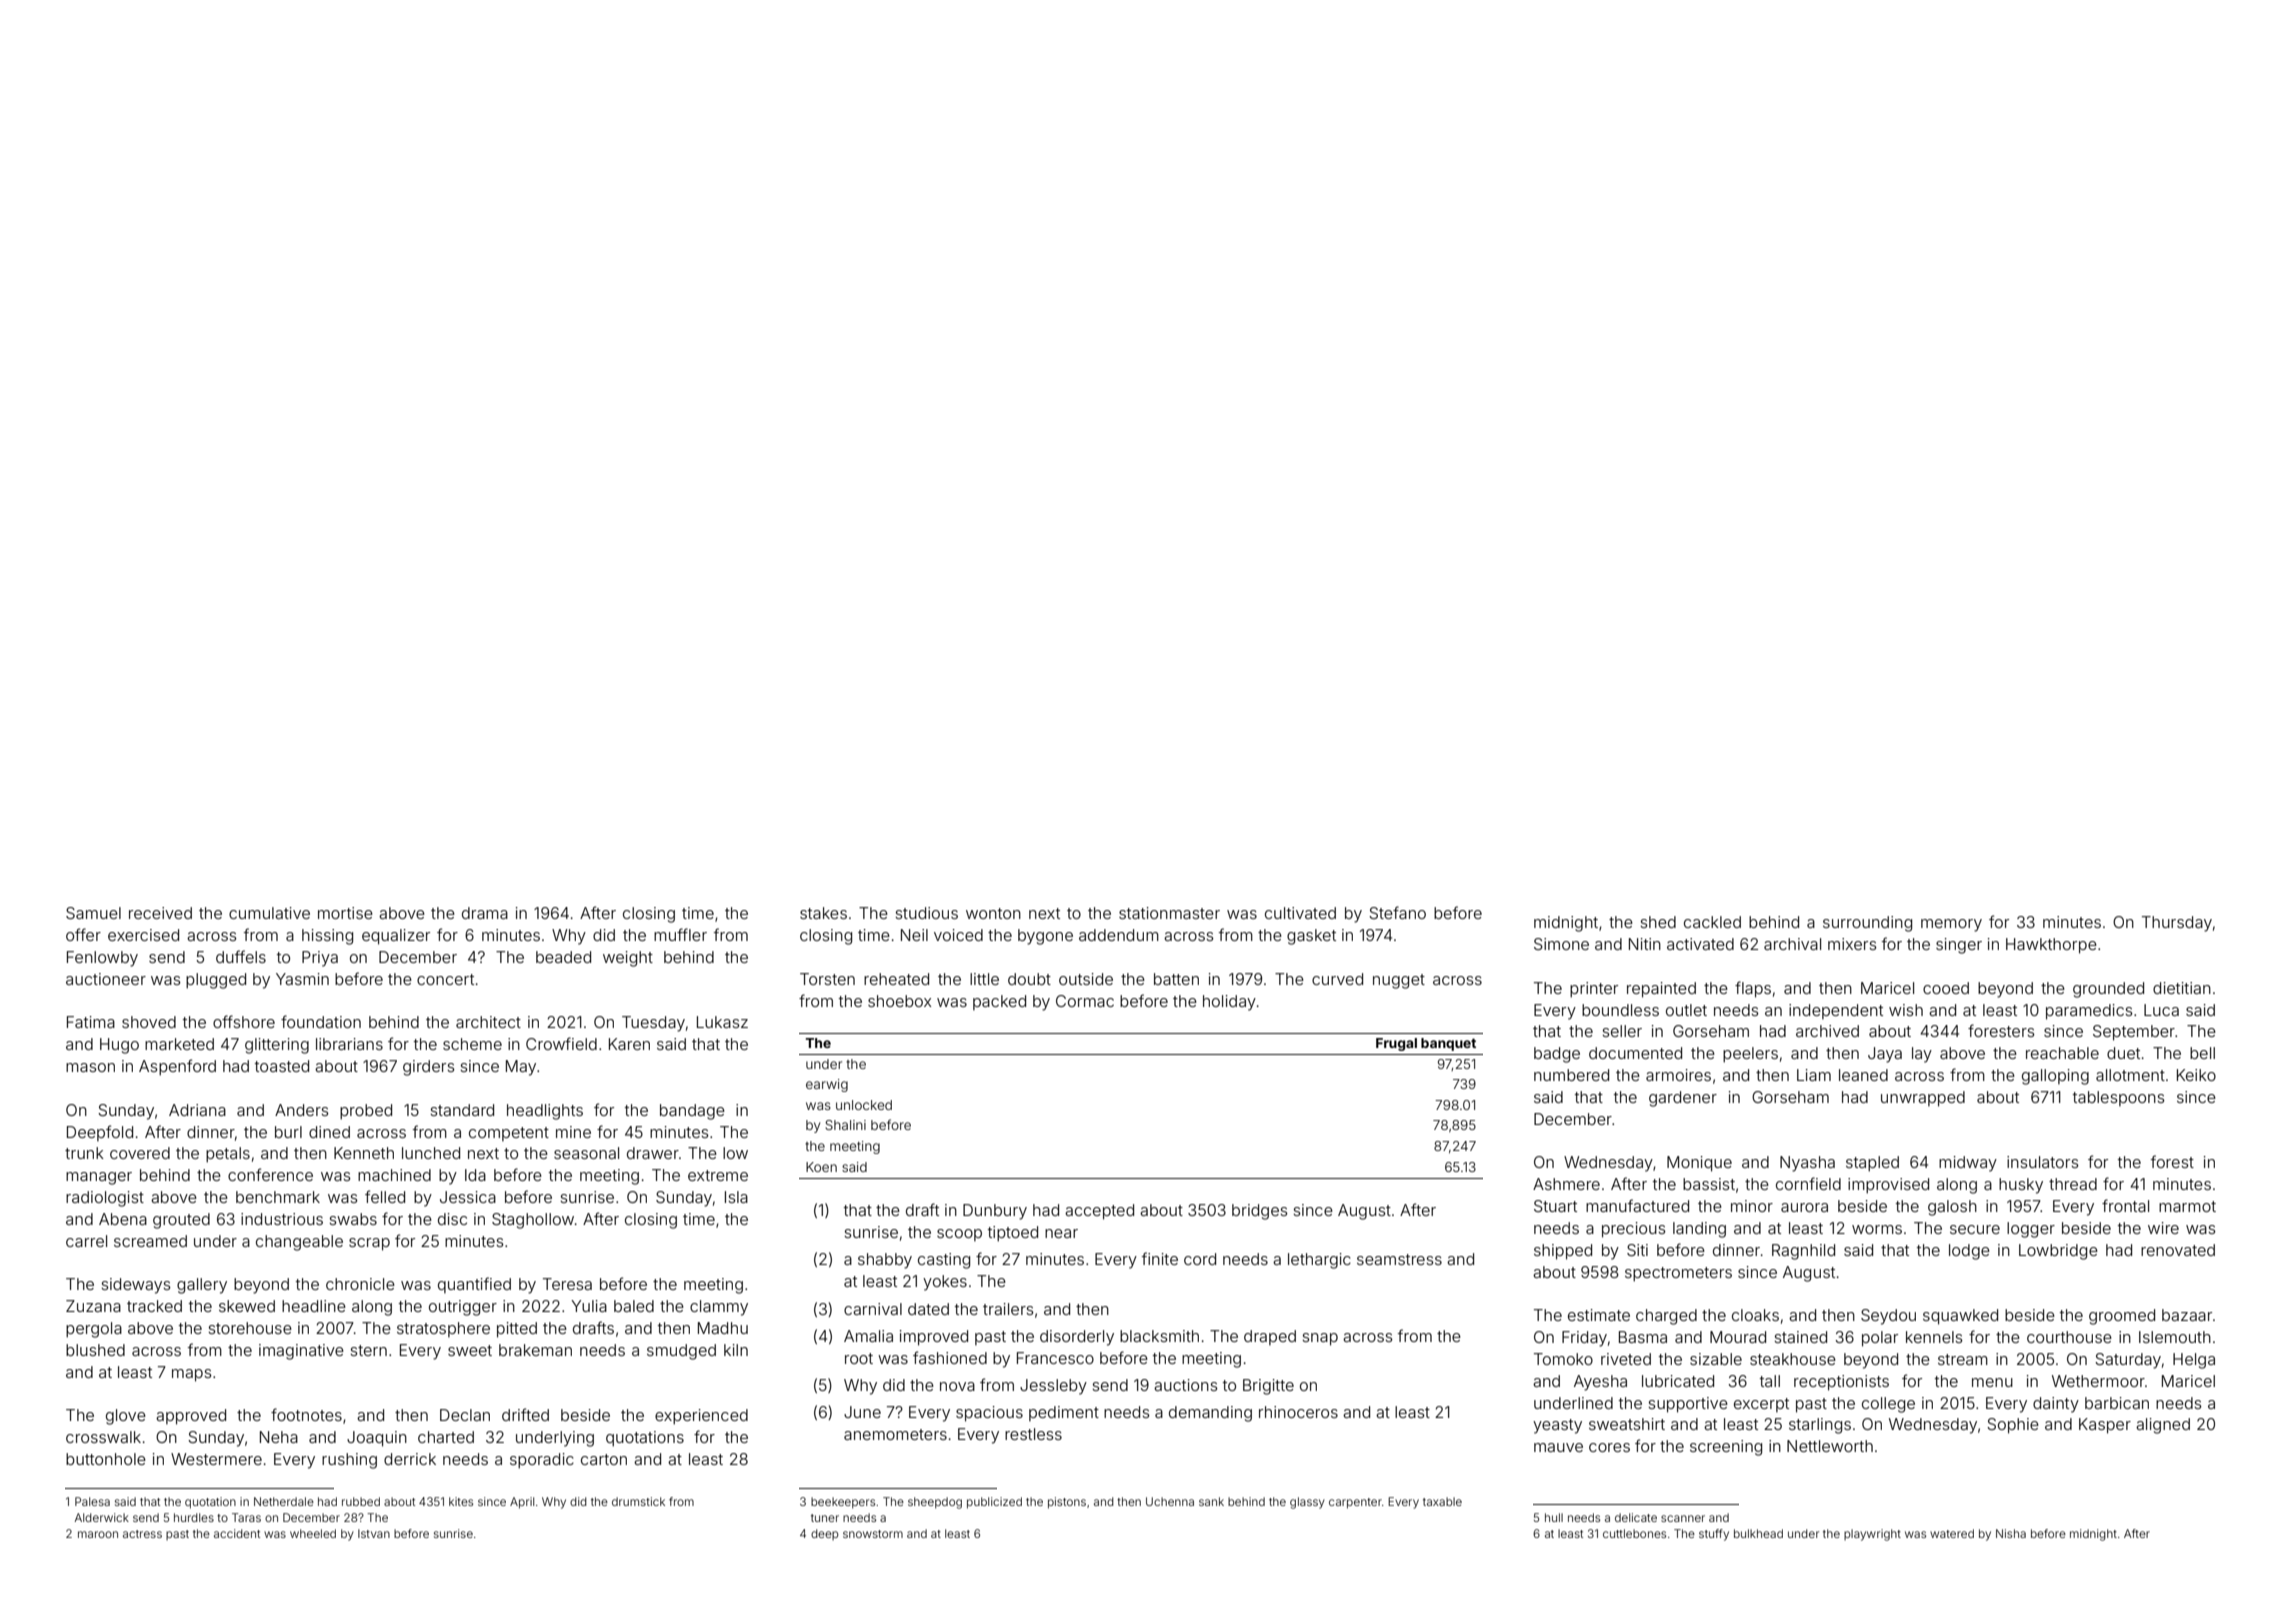 The height and width of the image is (1614, 2282). I want to click on glassy, so click(1307, 1503).
